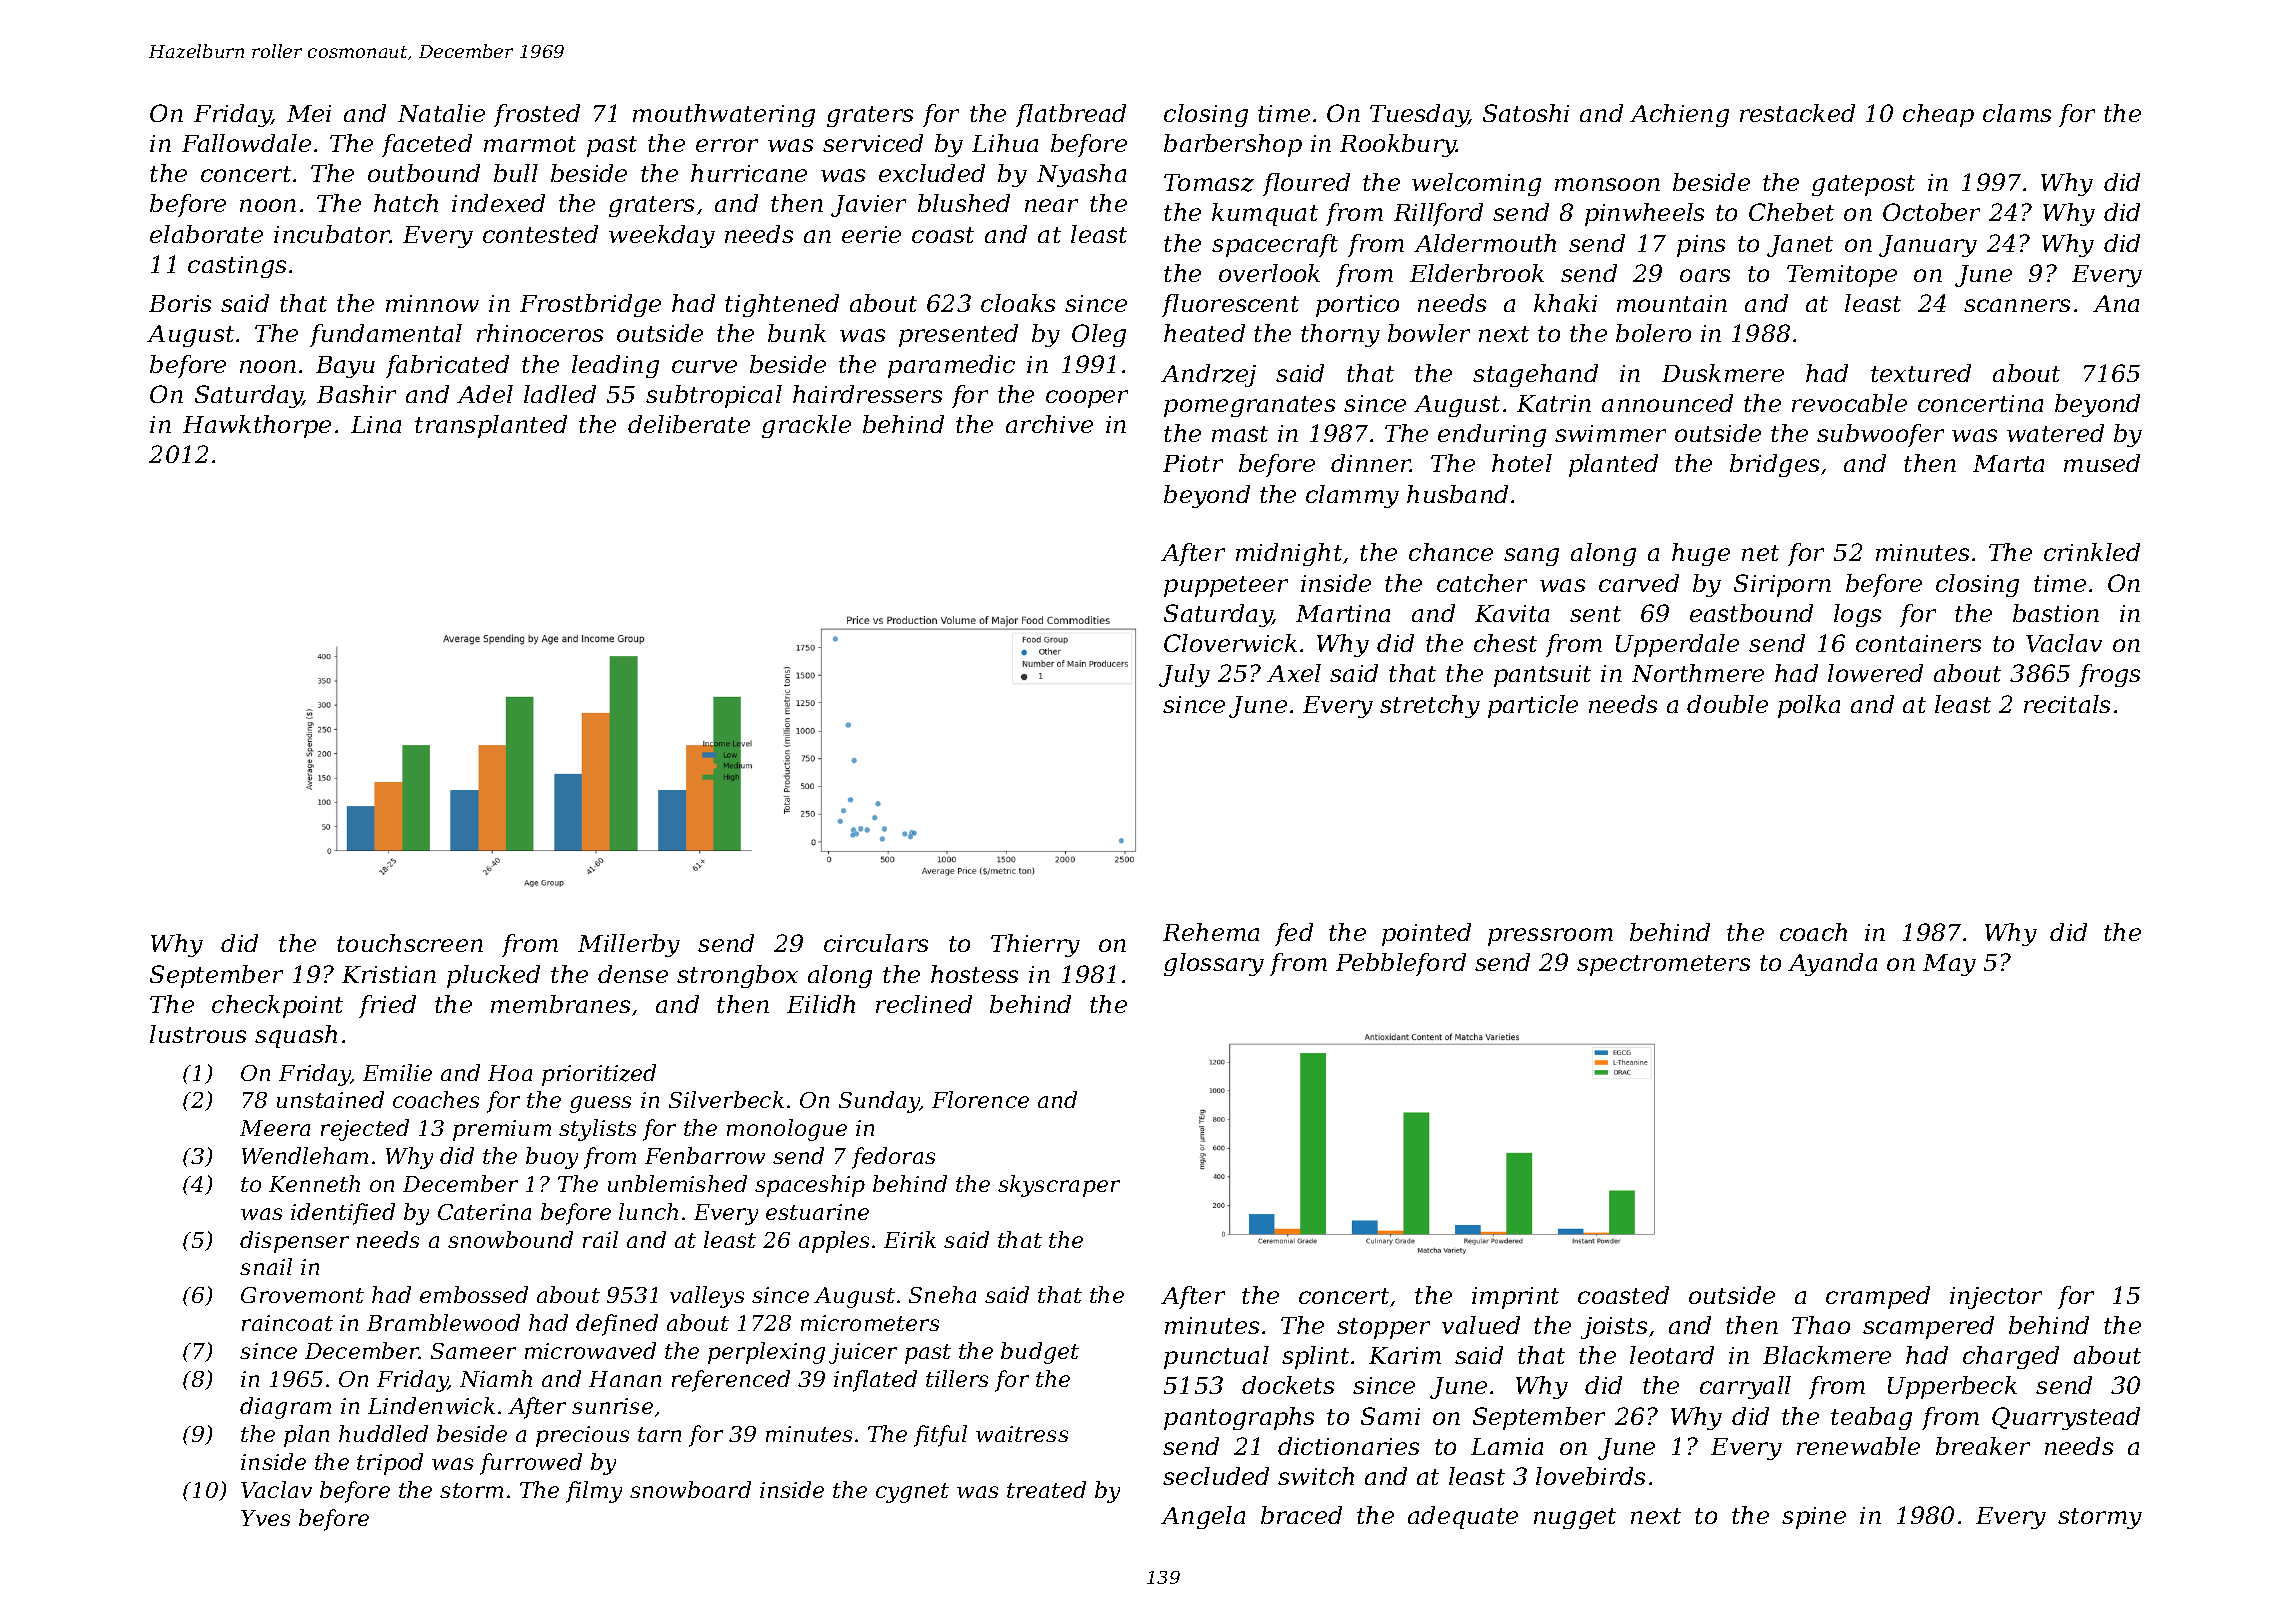  What do you see at coordinates (1863, 185) in the page?
I see `gatepost` at bounding box center [1863, 185].
